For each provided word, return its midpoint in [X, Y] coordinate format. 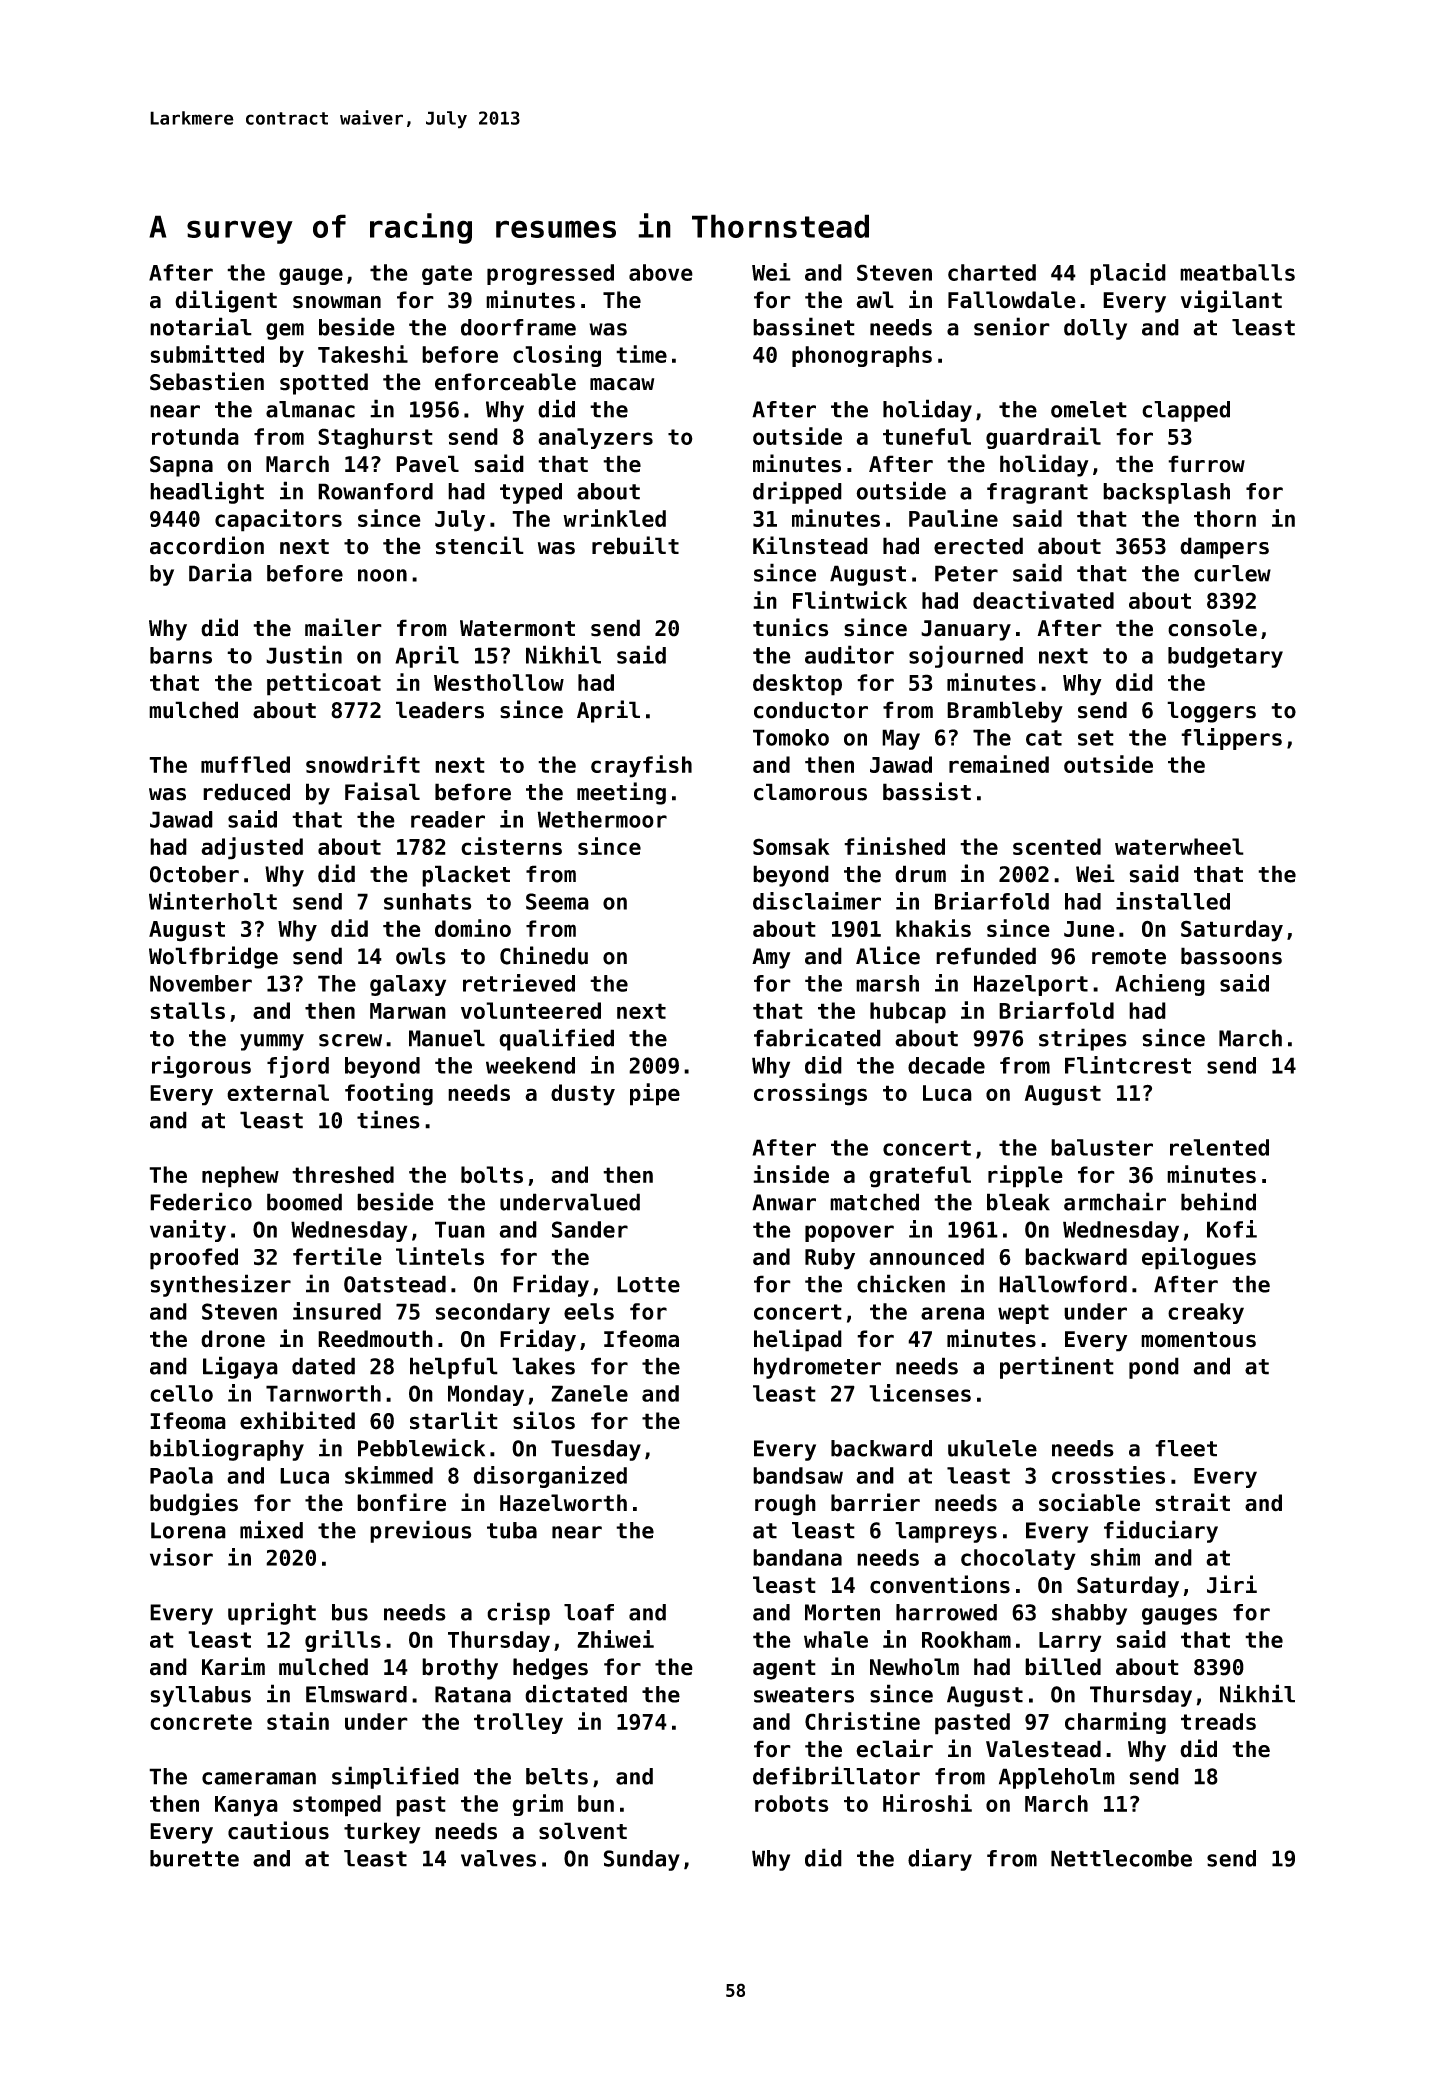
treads [1218, 1721]
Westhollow [499, 682]
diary [940, 1859]
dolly [1095, 329]
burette [194, 1858]
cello [181, 1393]
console [1212, 628]
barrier [875, 1502]
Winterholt [213, 901]
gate [447, 275]
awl [875, 300]
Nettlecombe [1121, 1858]
